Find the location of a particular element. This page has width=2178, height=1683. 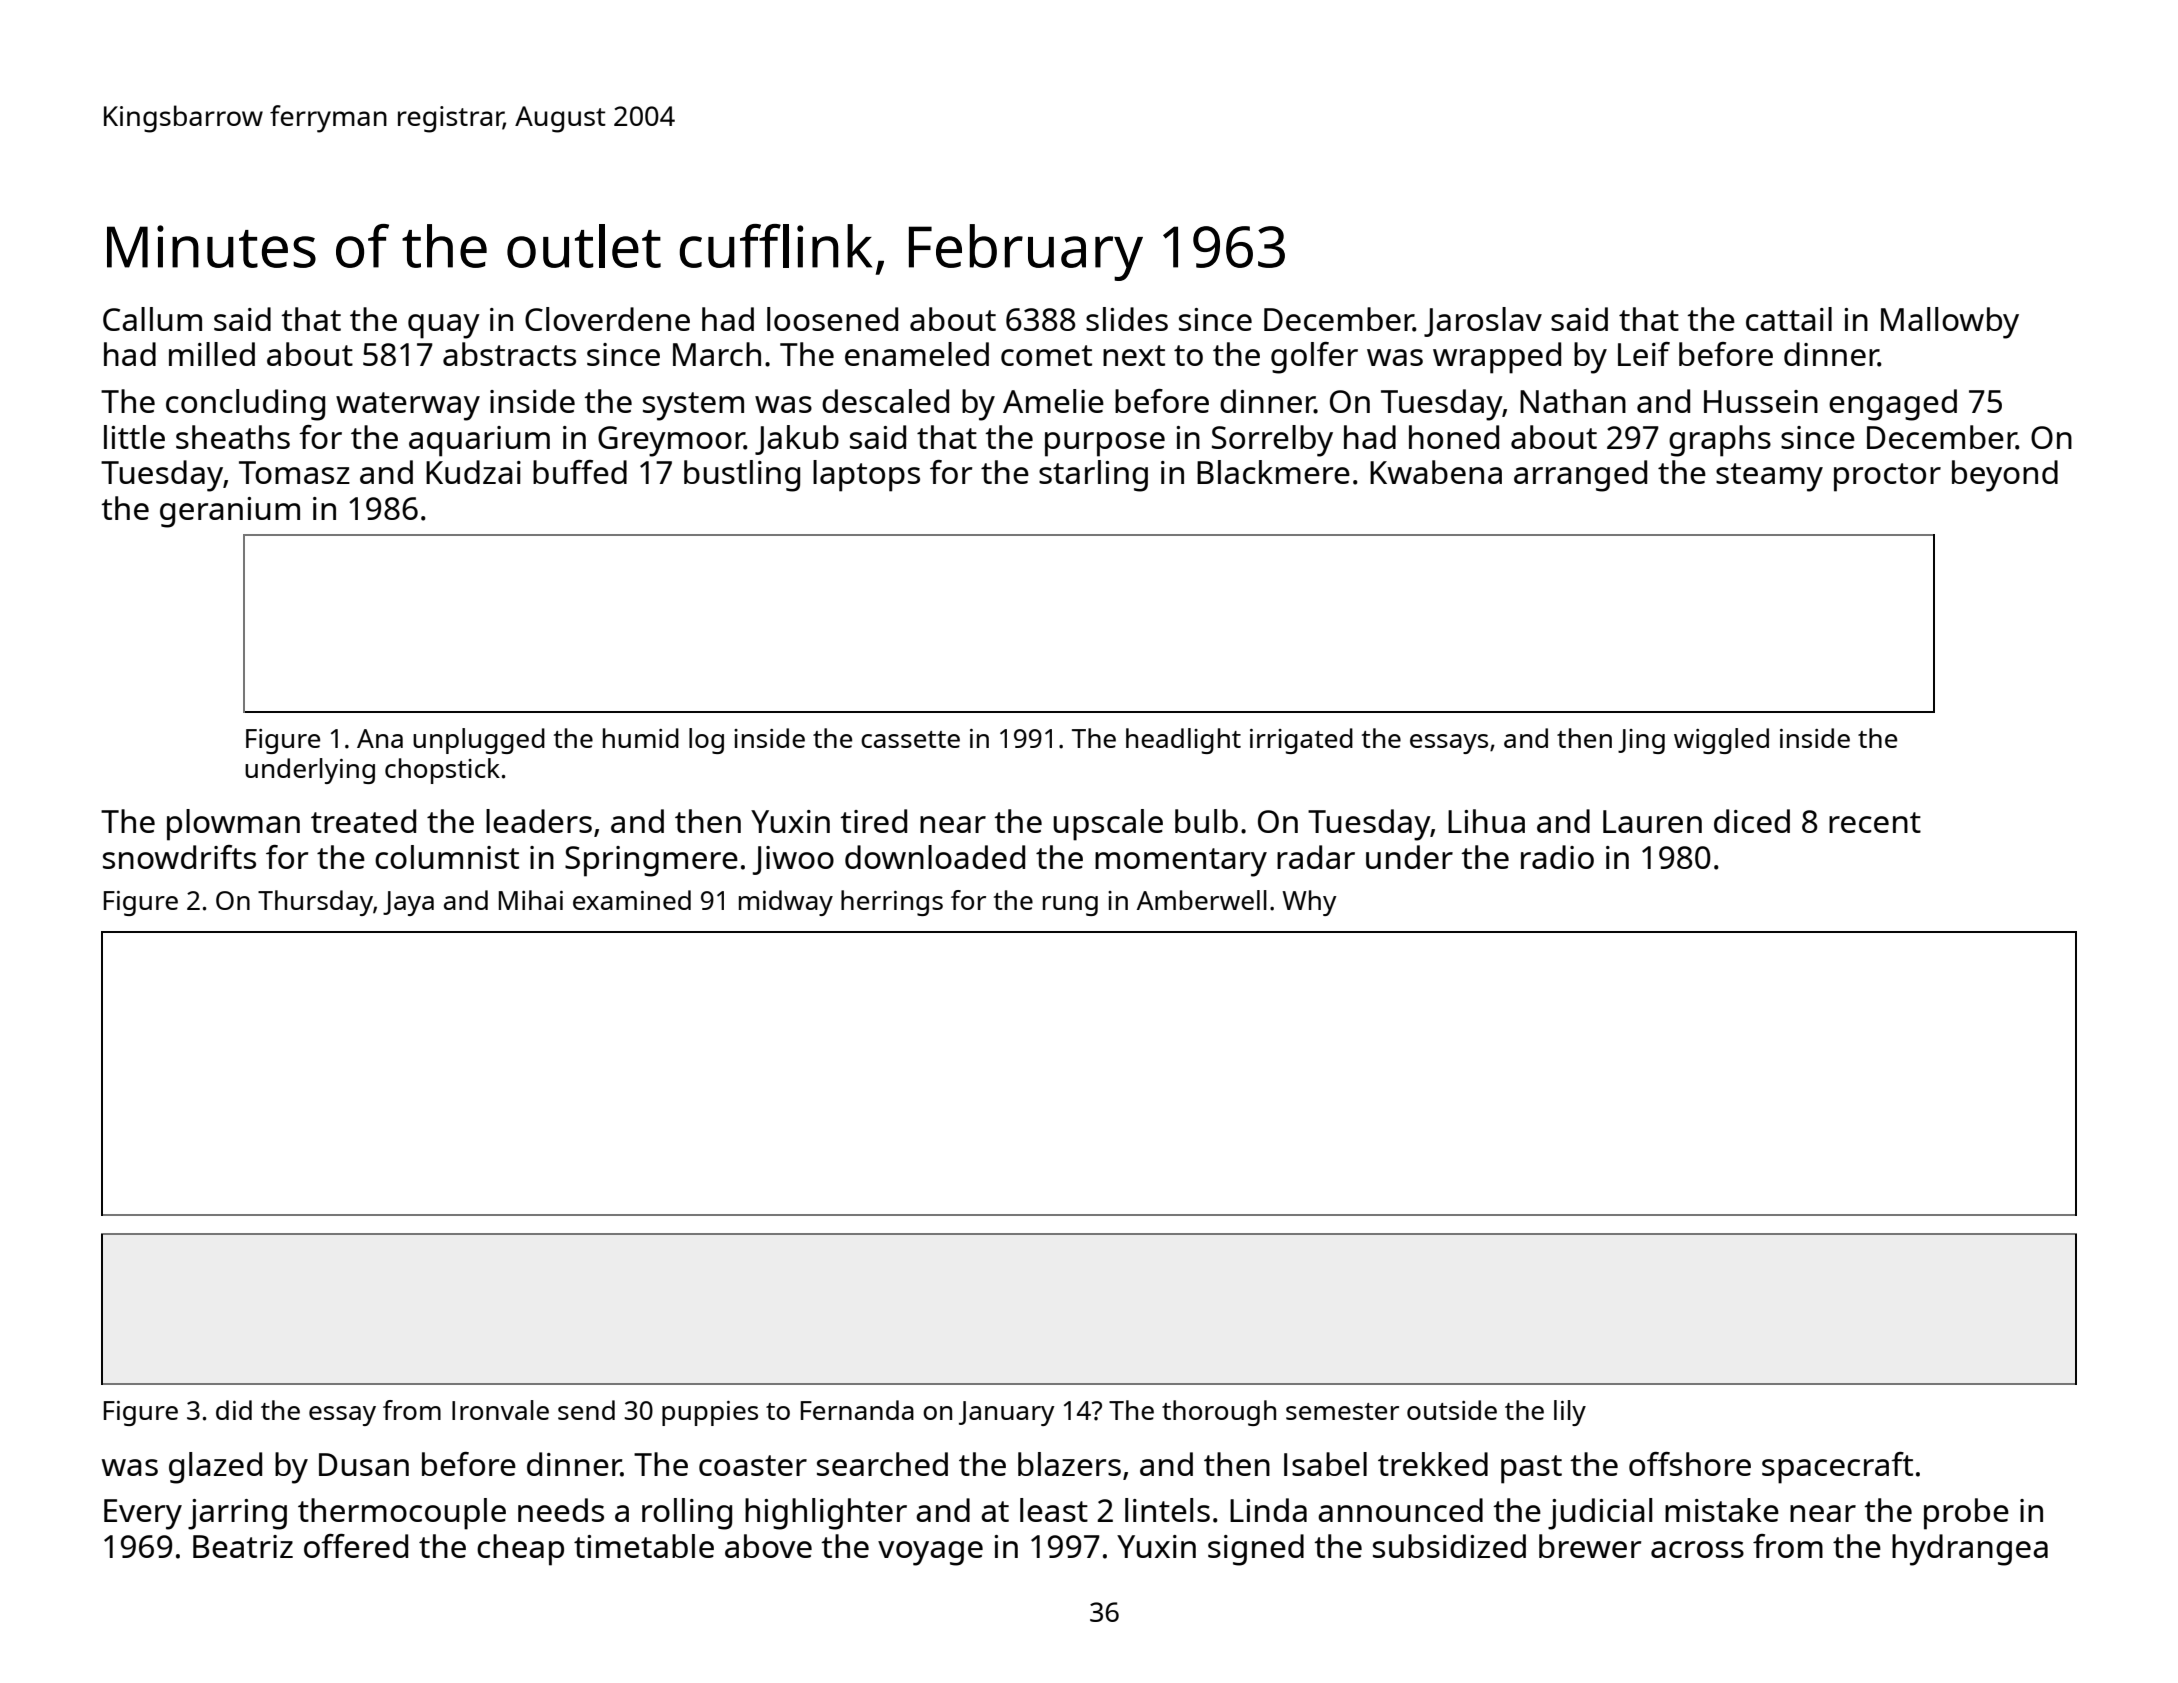

herrings is located at coordinates (892, 903).
